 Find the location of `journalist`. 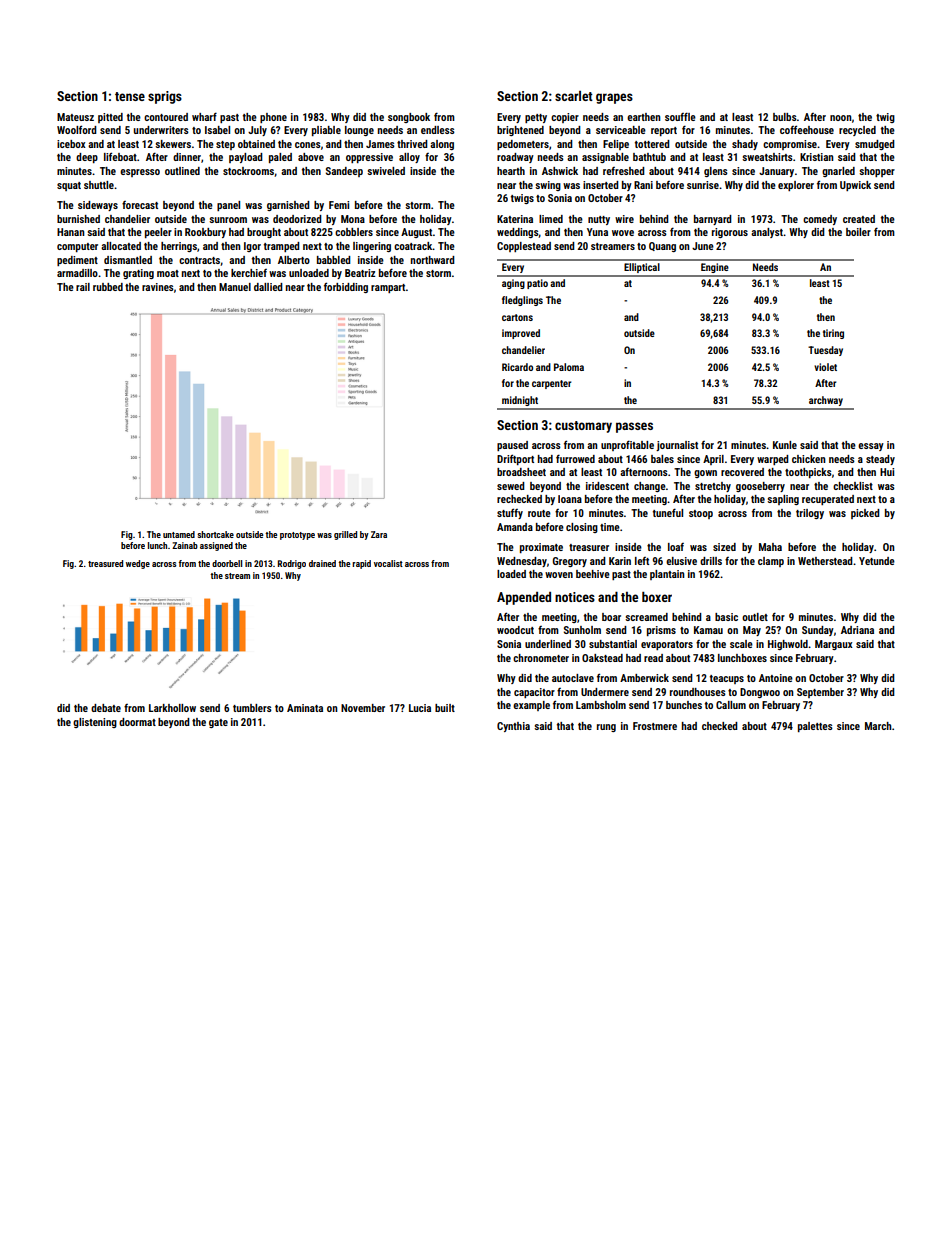

journalist is located at coordinates (677, 446).
